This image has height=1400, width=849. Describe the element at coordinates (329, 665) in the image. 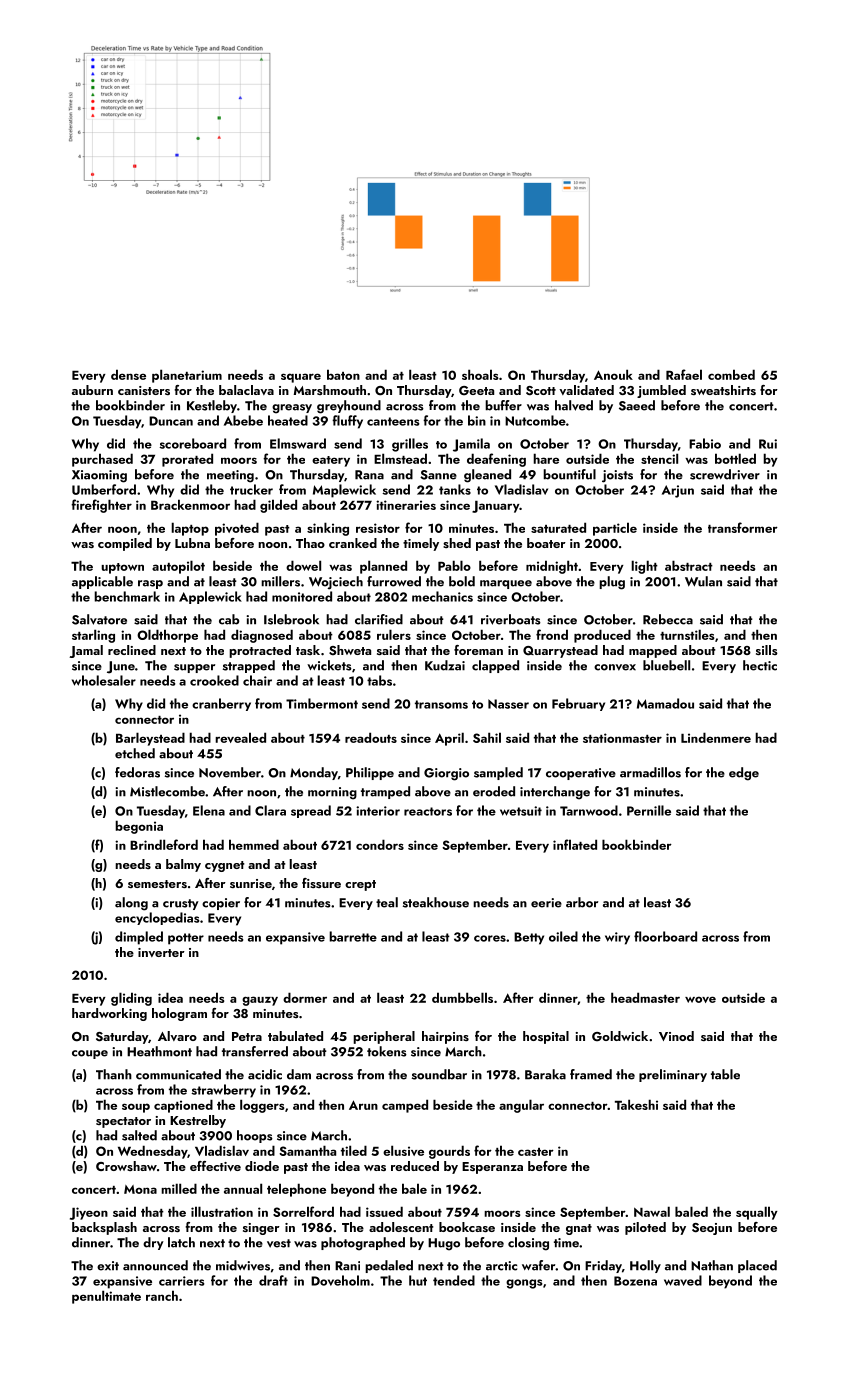

I see `wickets` at that location.
